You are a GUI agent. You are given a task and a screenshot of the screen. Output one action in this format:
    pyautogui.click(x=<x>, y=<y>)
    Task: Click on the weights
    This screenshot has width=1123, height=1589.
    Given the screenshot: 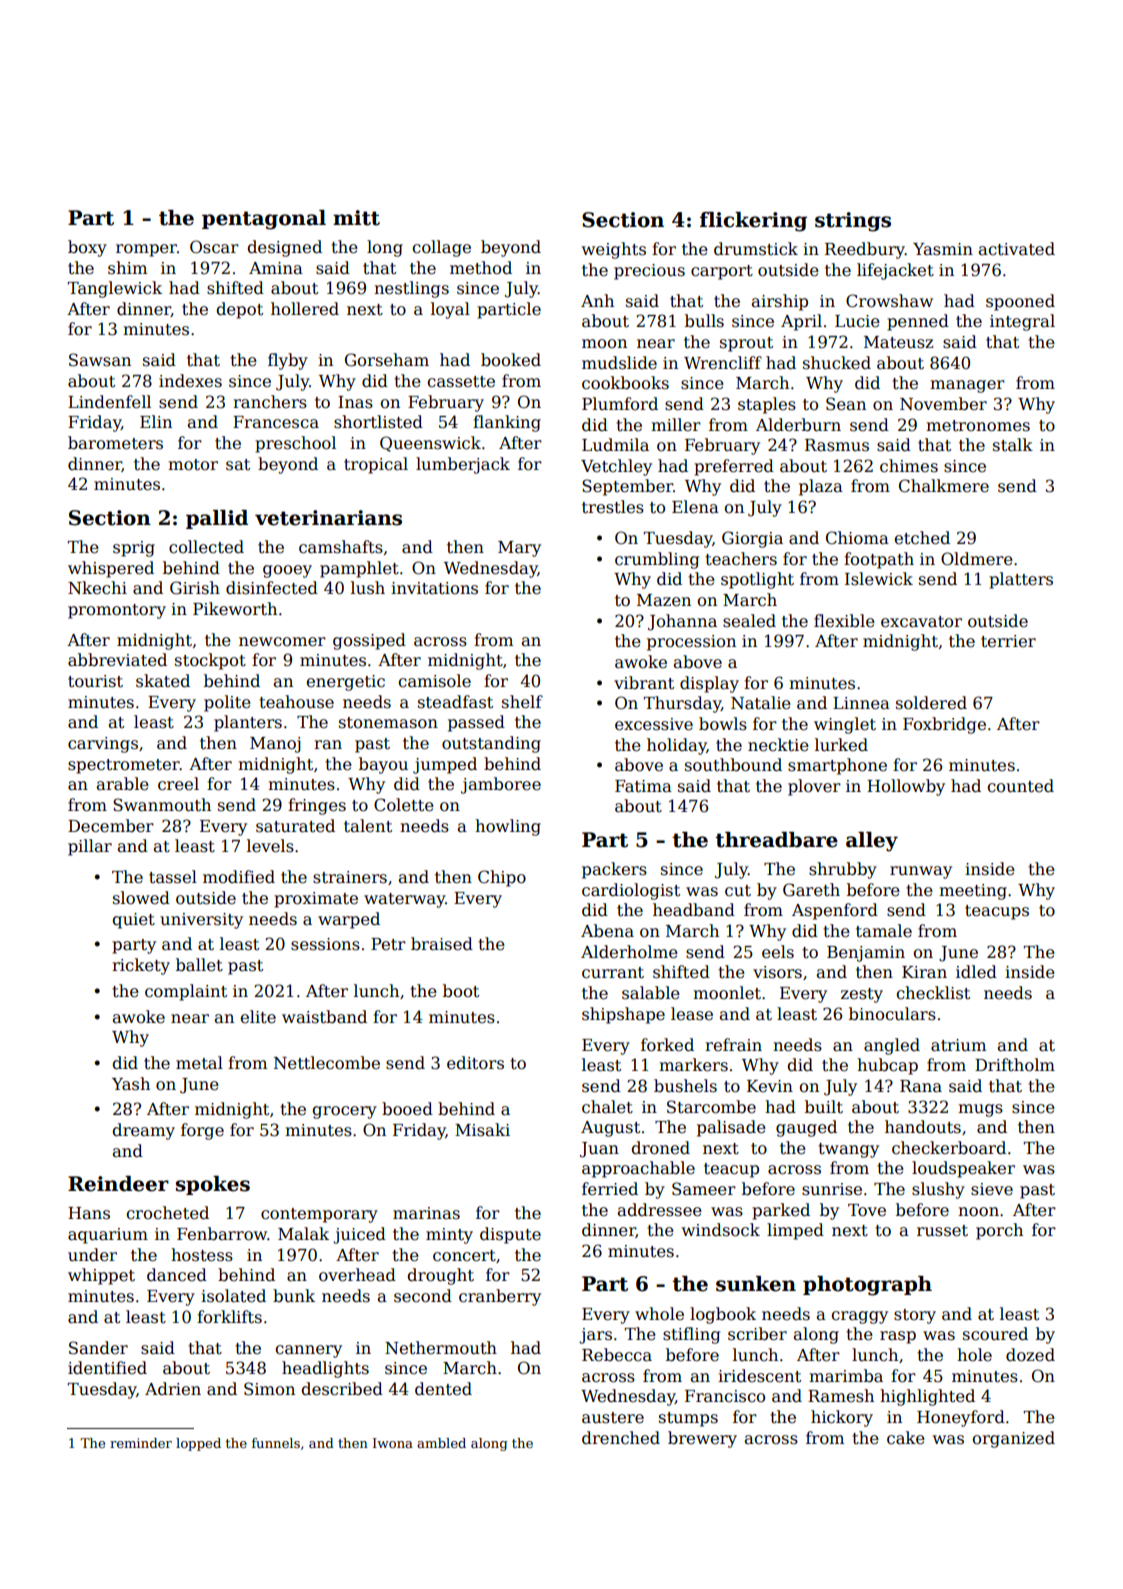 What is the action you would take?
    pyautogui.click(x=614, y=250)
